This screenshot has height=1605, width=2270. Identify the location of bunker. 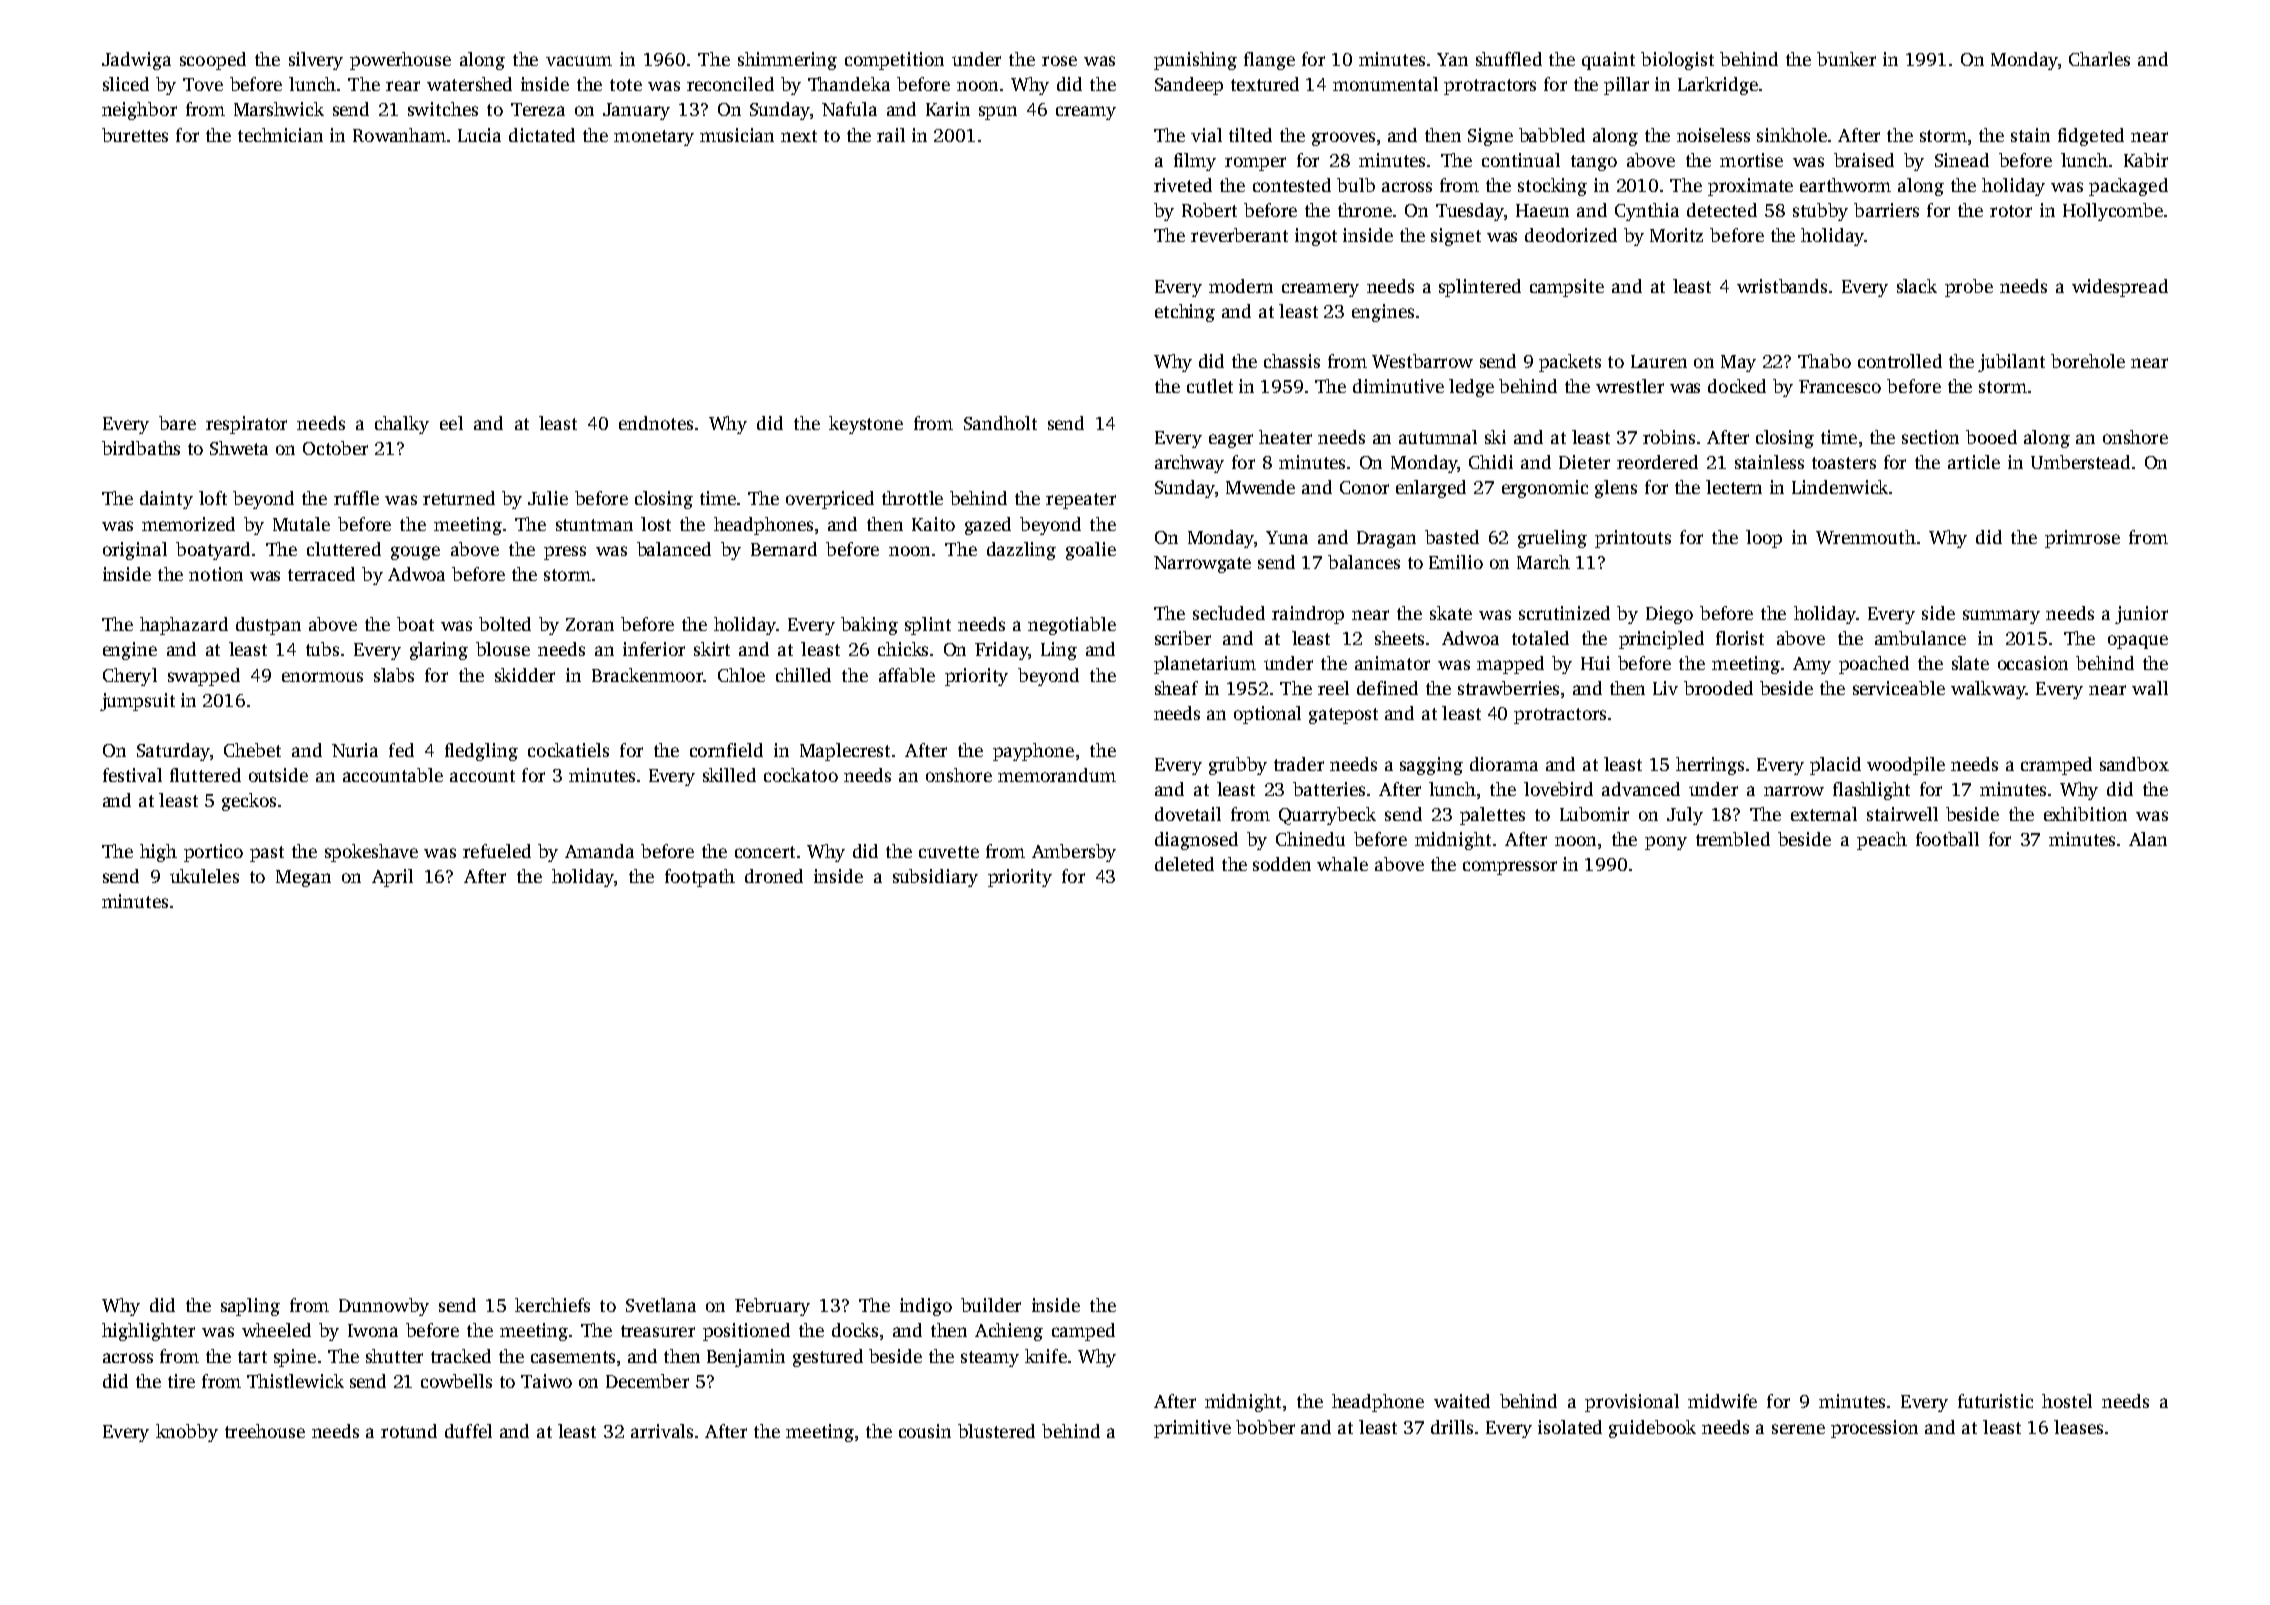
(1846, 59).
